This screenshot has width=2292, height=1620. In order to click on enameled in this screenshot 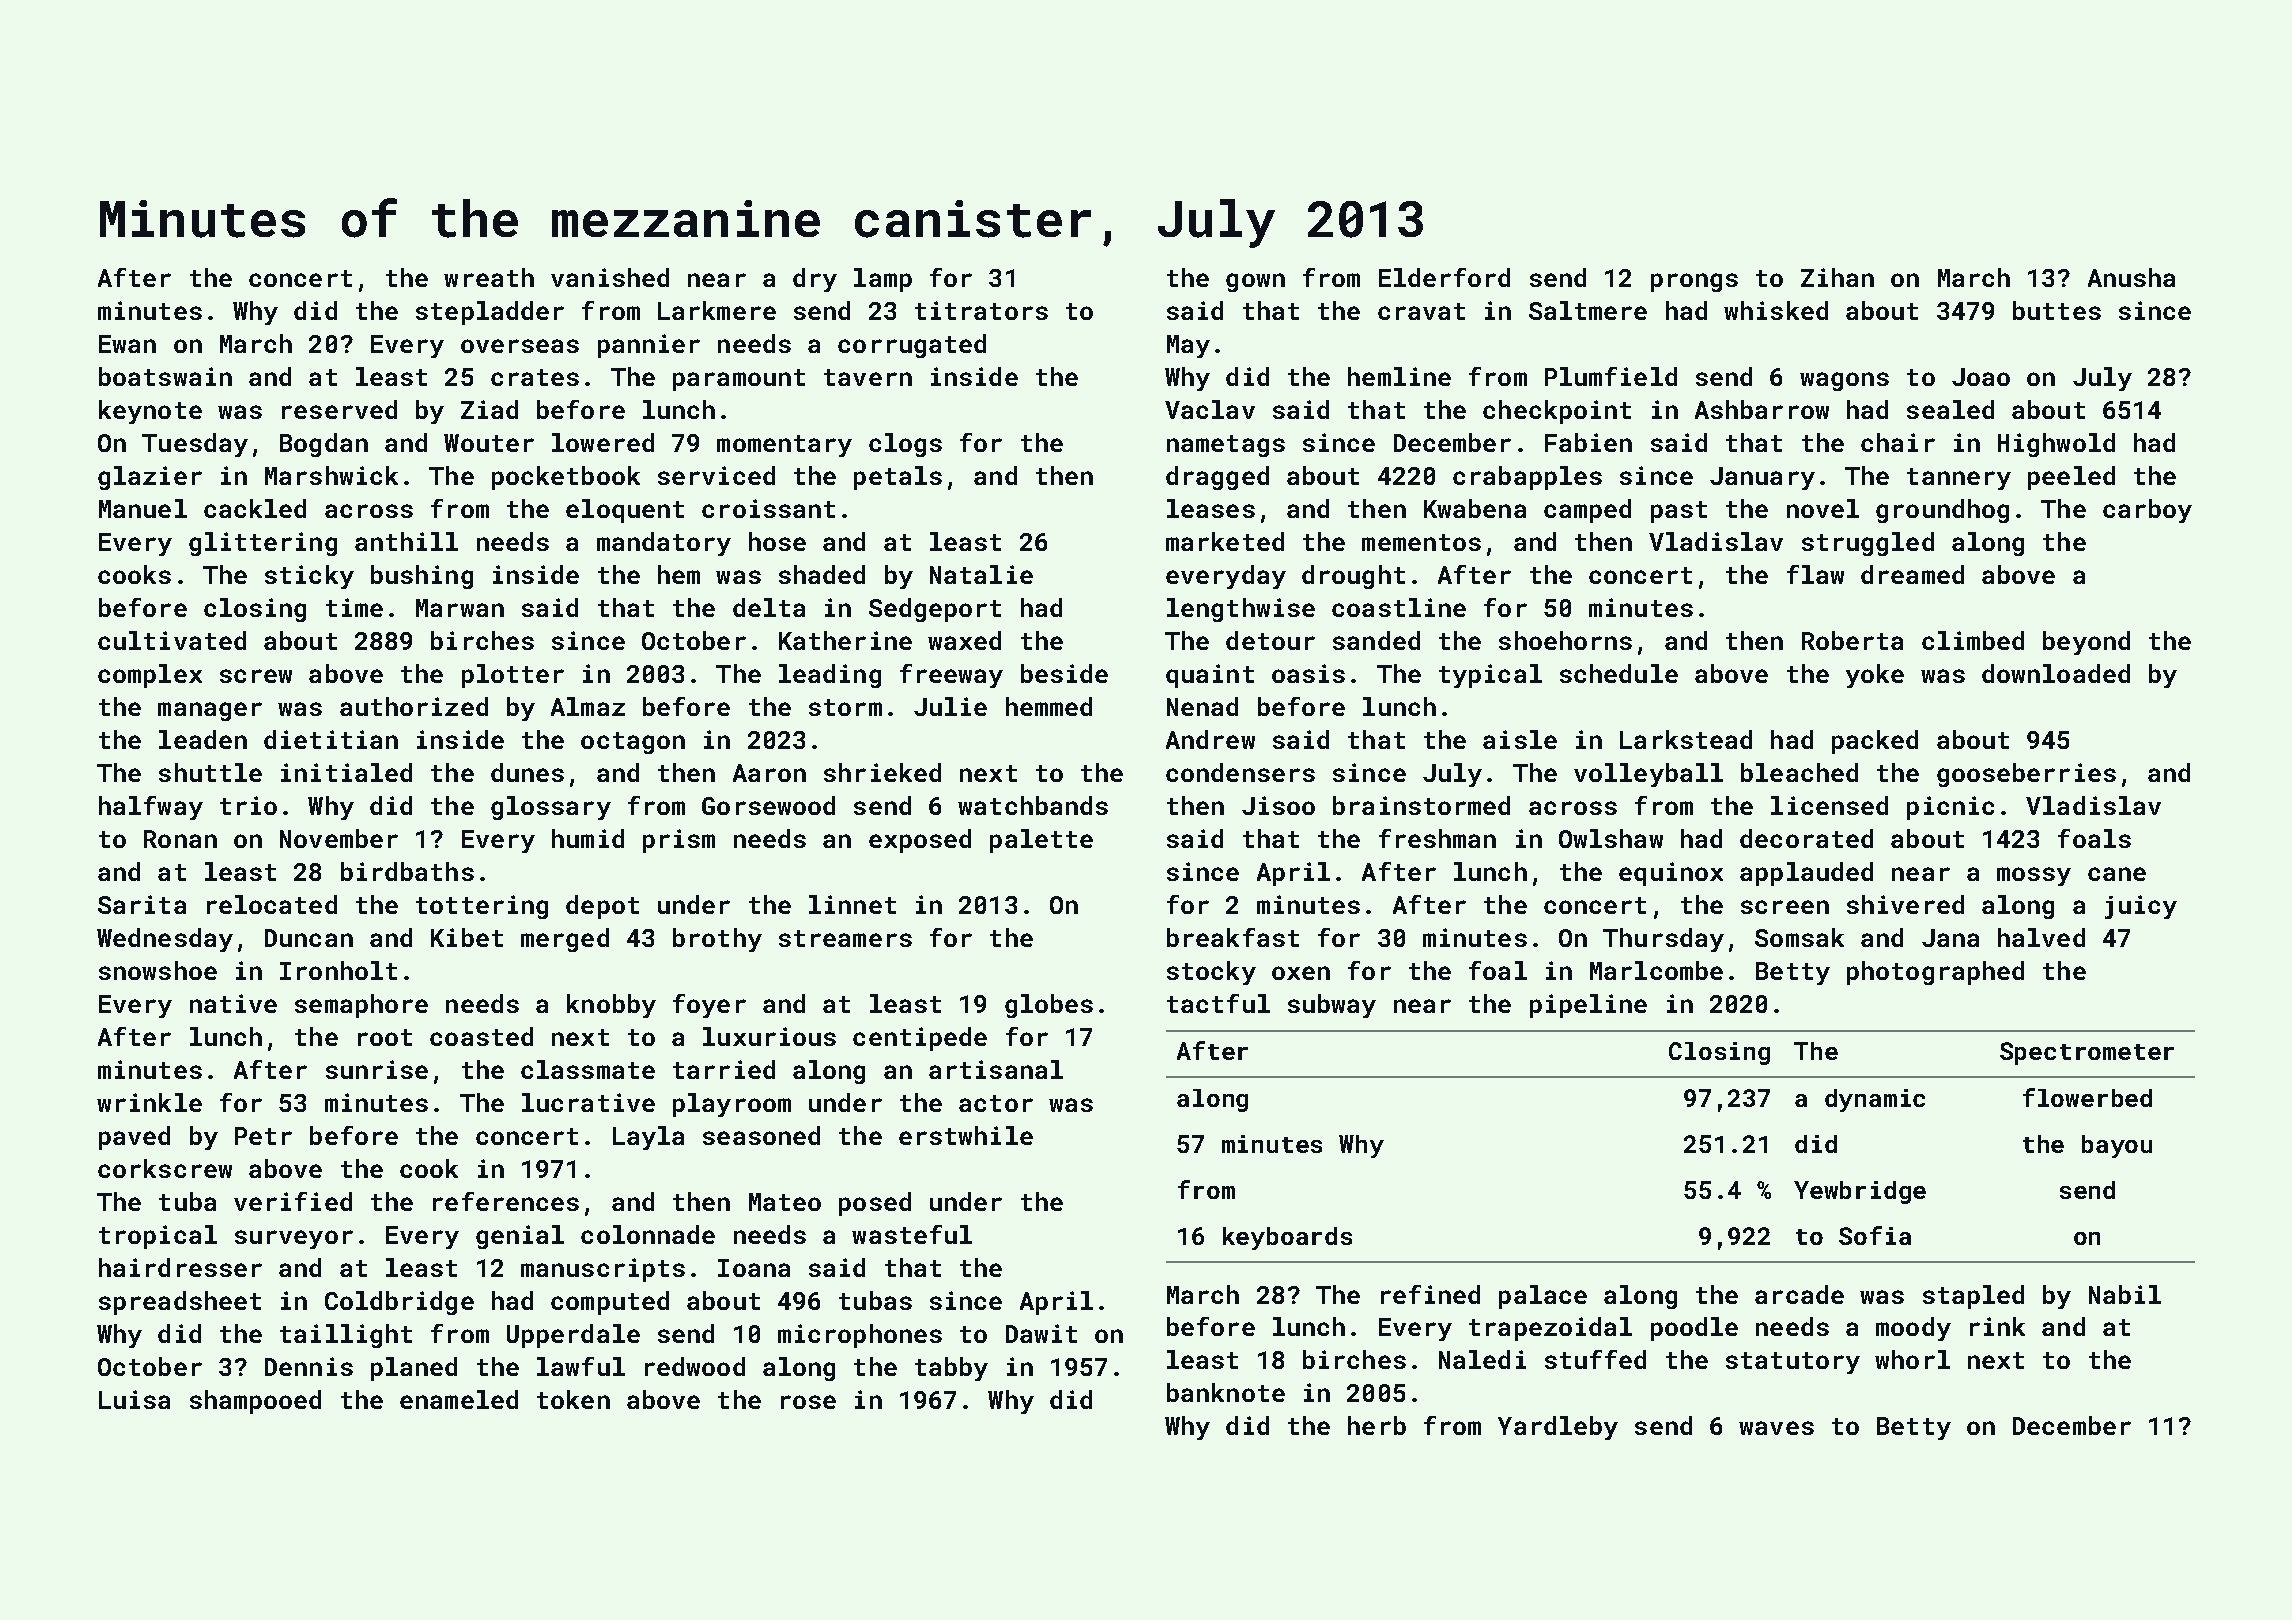, I will do `click(459, 1399)`.
